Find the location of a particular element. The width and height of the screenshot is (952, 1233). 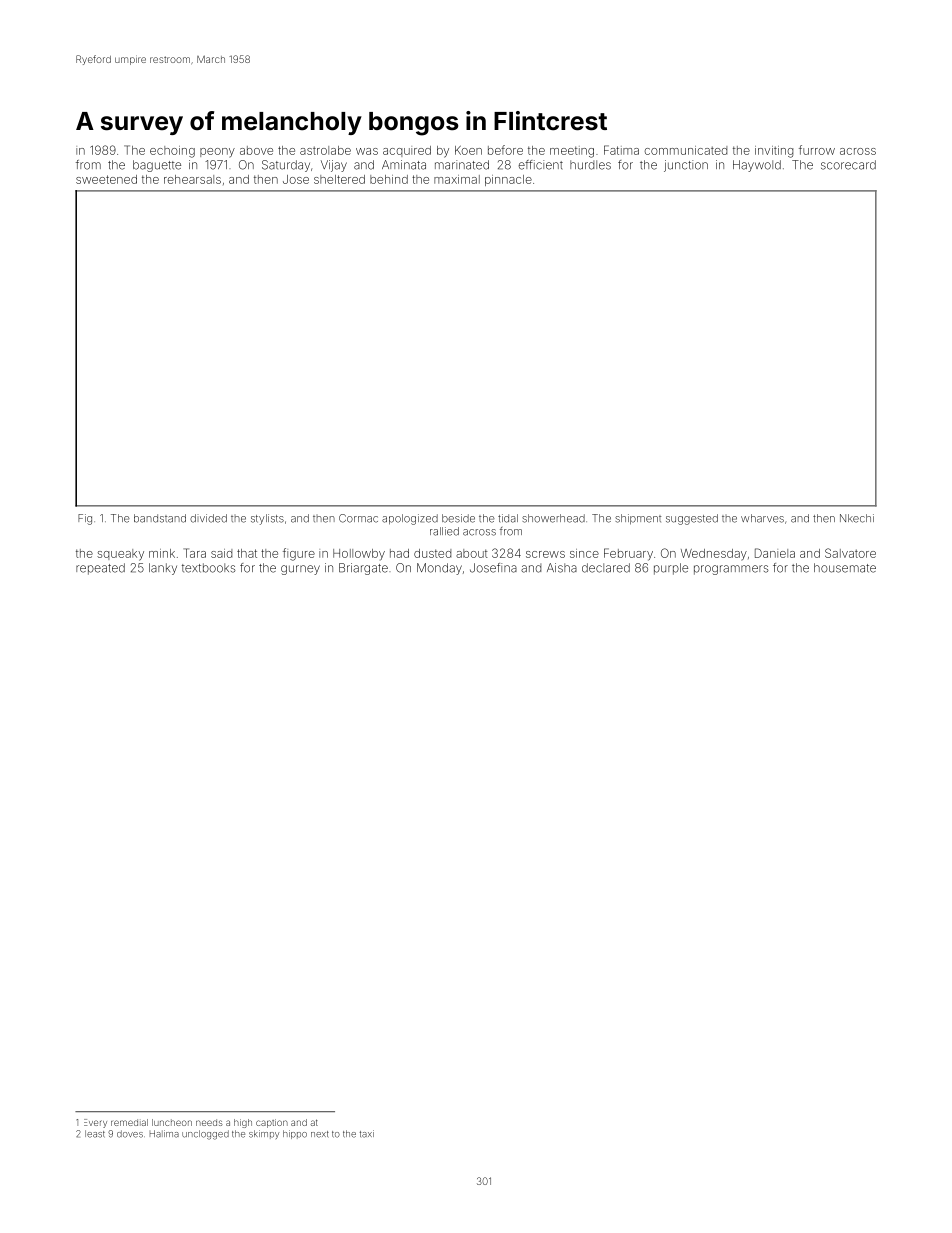

declared is located at coordinates (606, 568).
